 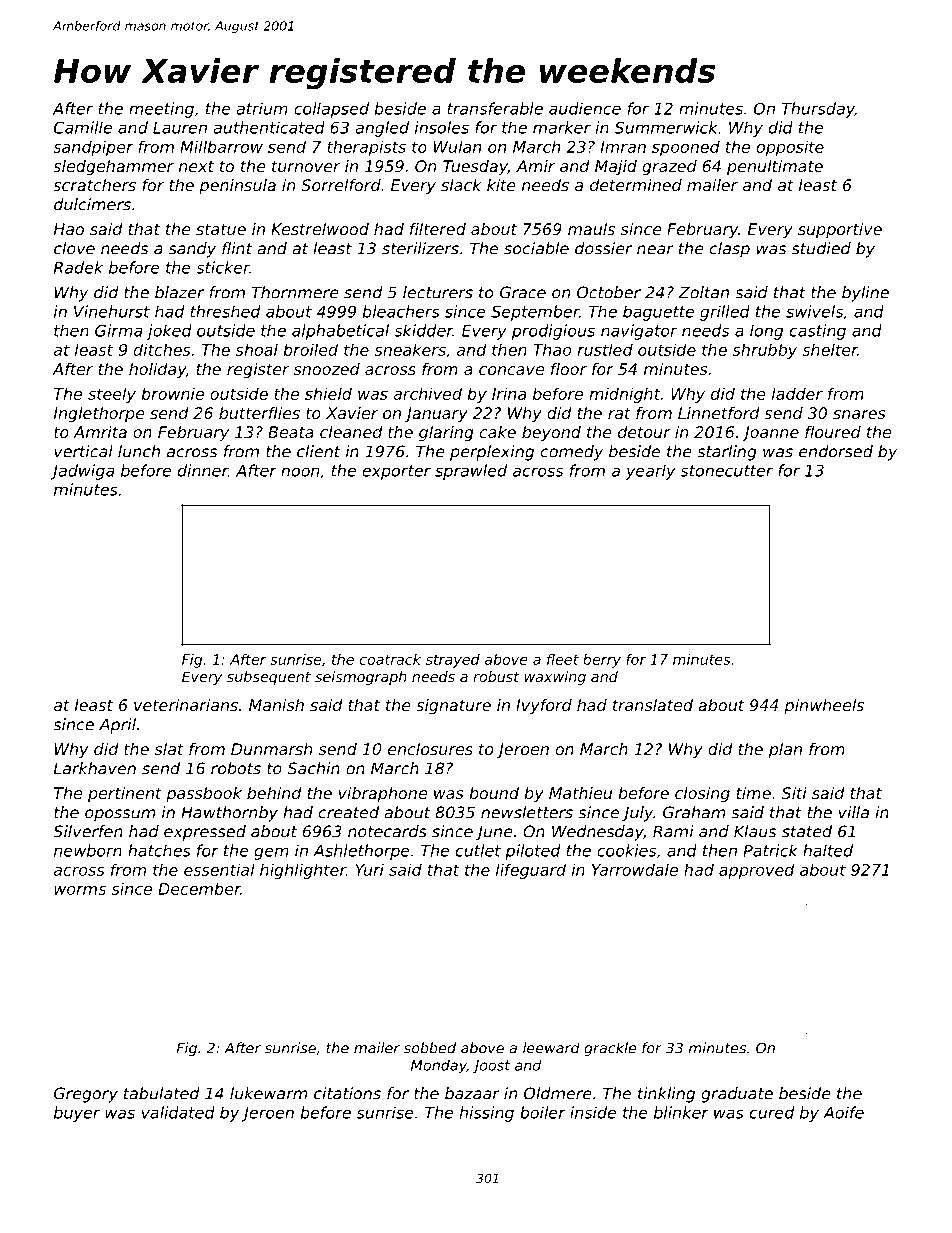 What do you see at coordinates (268, 1093) in the screenshot?
I see `lukewarm` at bounding box center [268, 1093].
